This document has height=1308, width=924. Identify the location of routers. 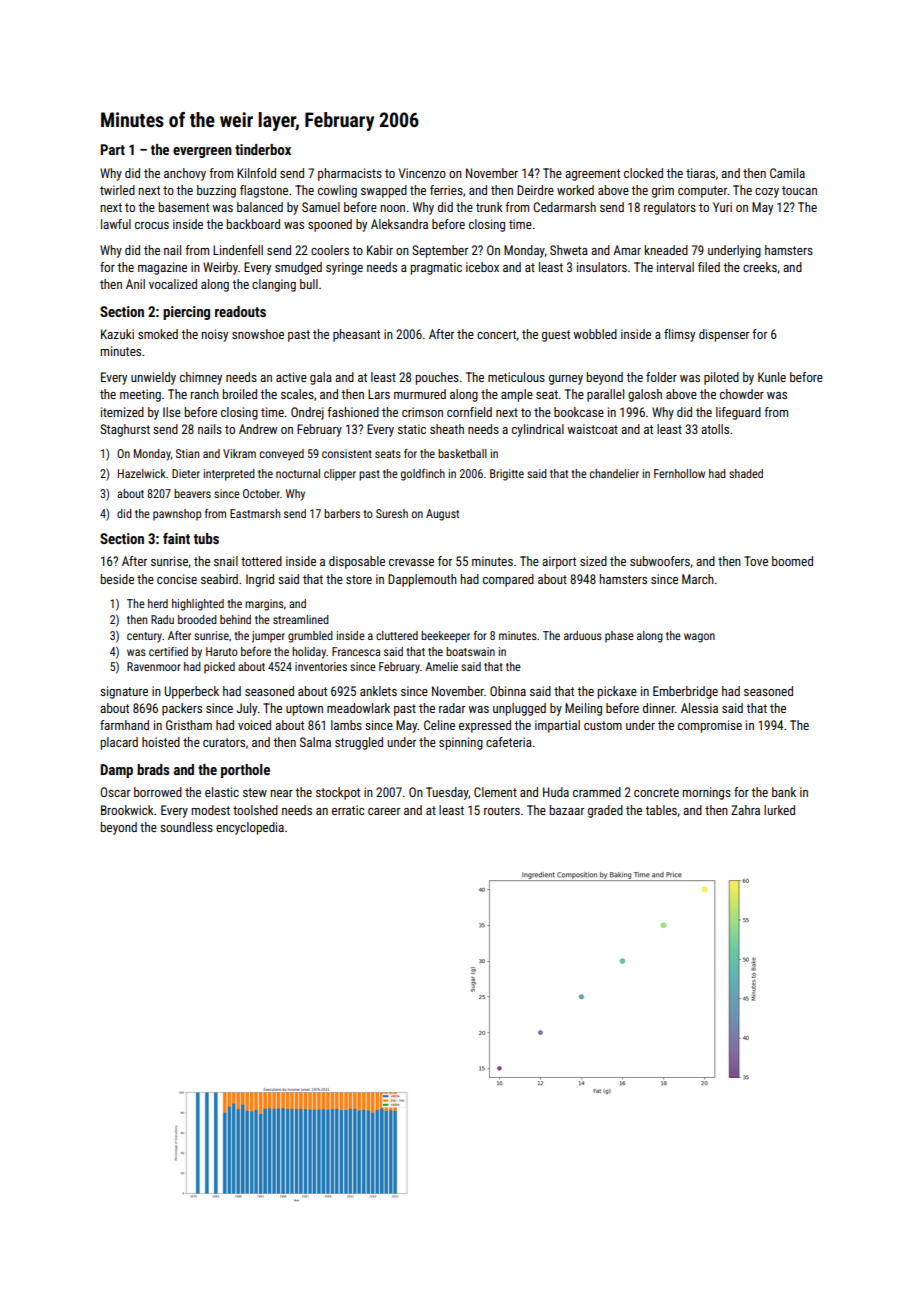
(502, 810).
